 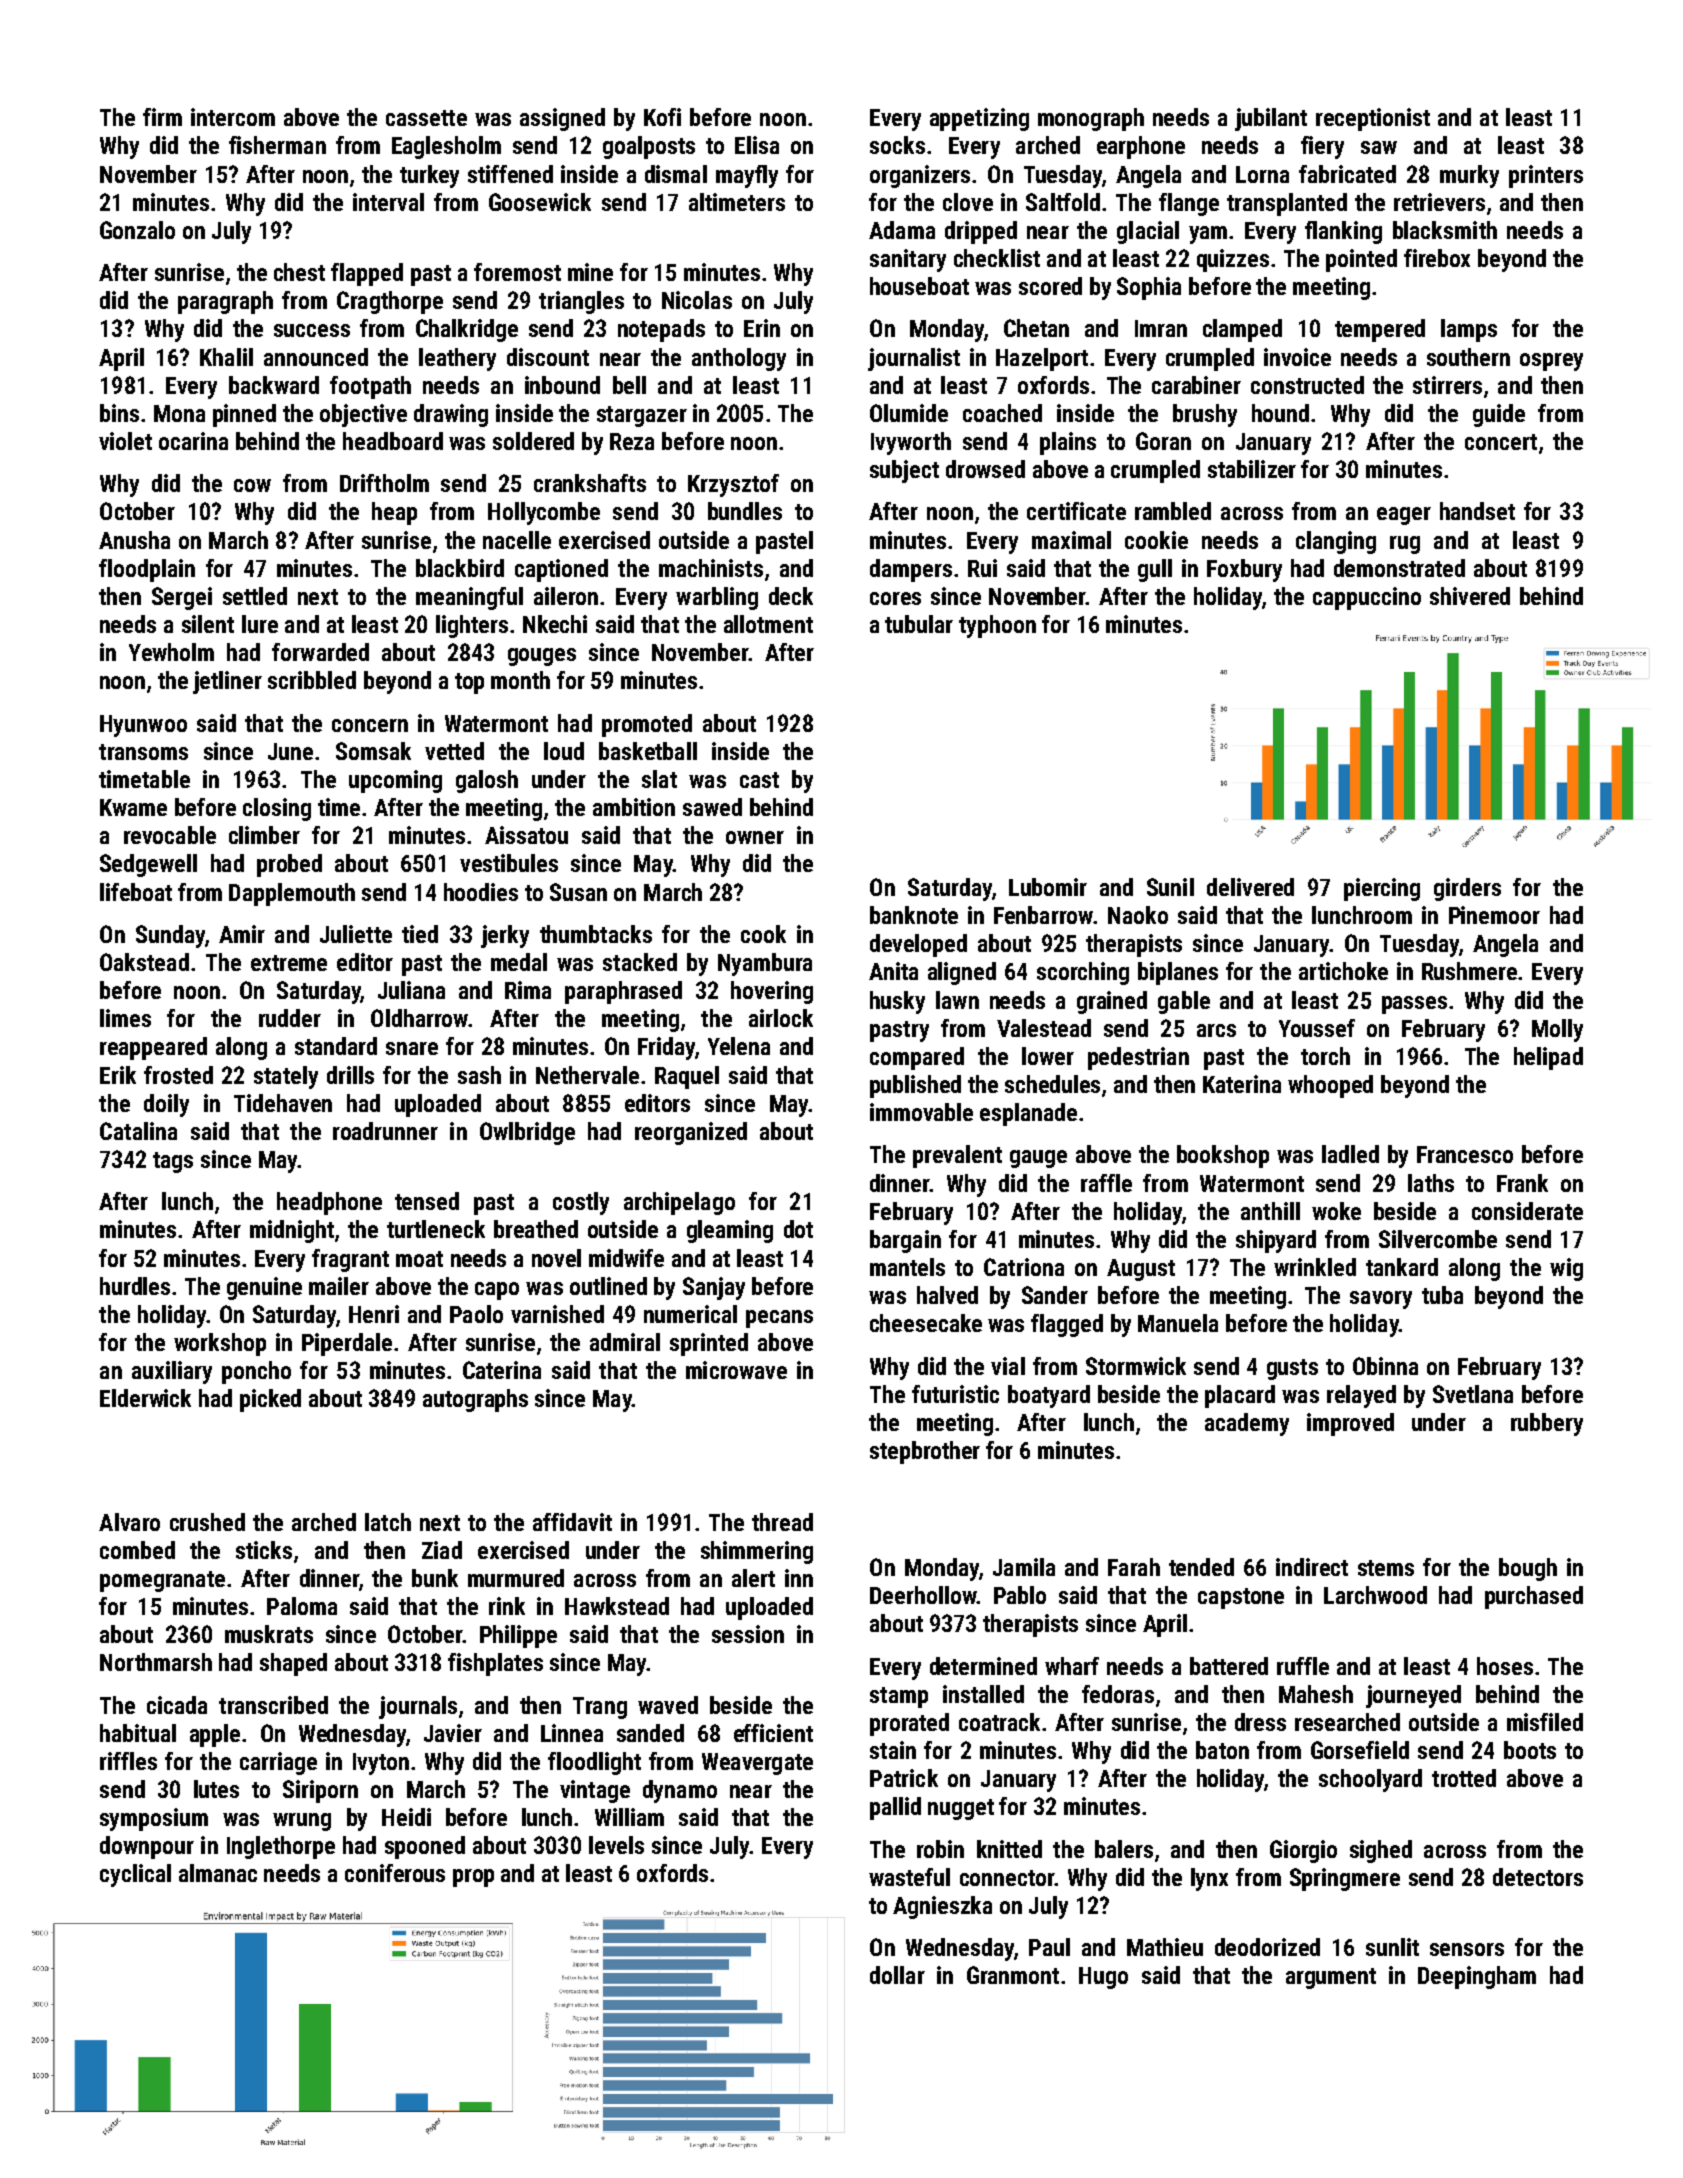 What do you see at coordinates (1467, 889) in the image?
I see `girders` at bounding box center [1467, 889].
